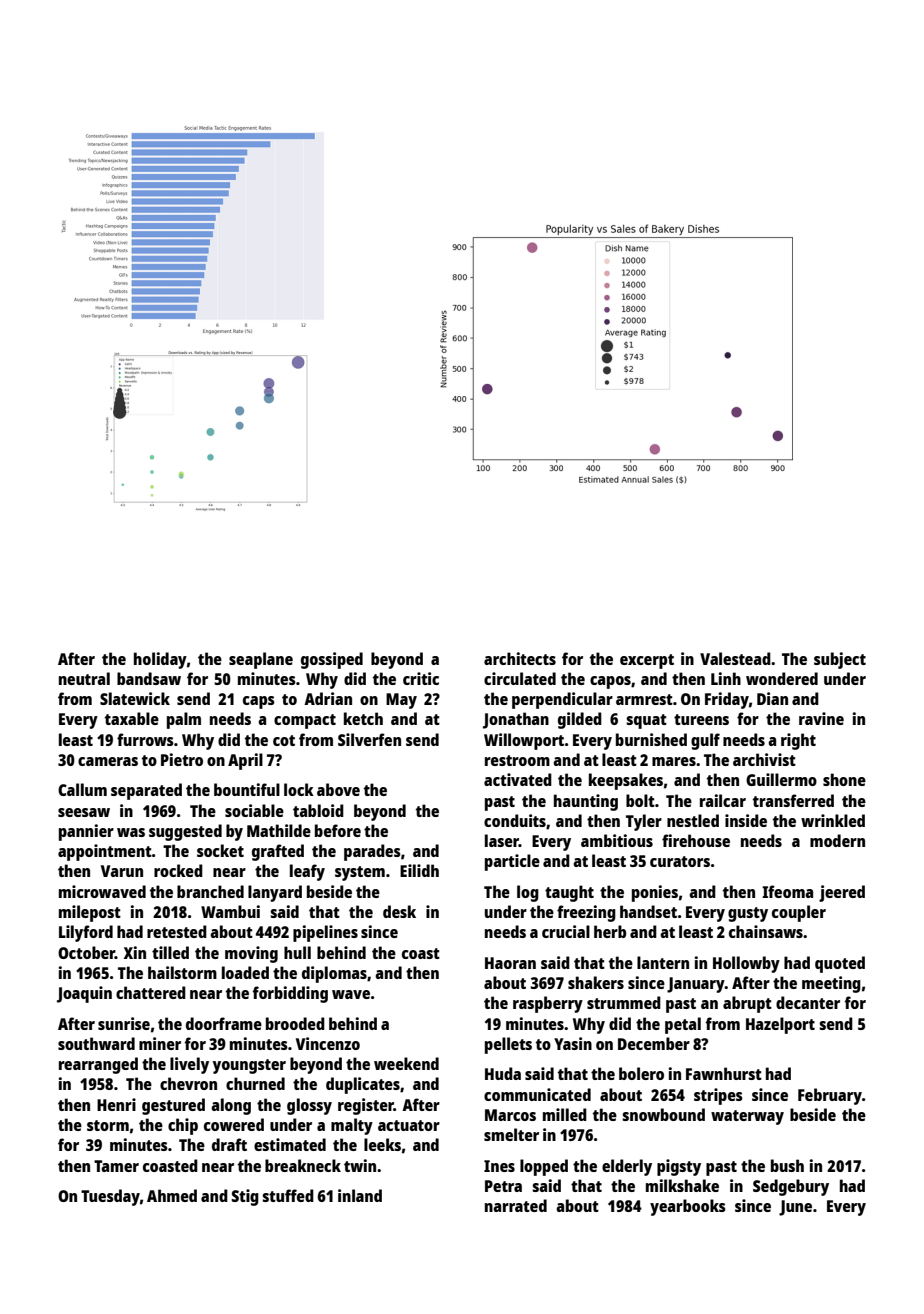 This screenshot has width=924, height=1314. What do you see at coordinates (548, 1004) in the screenshot?
I see `raspberry` at bounding box center [548, 1004].
